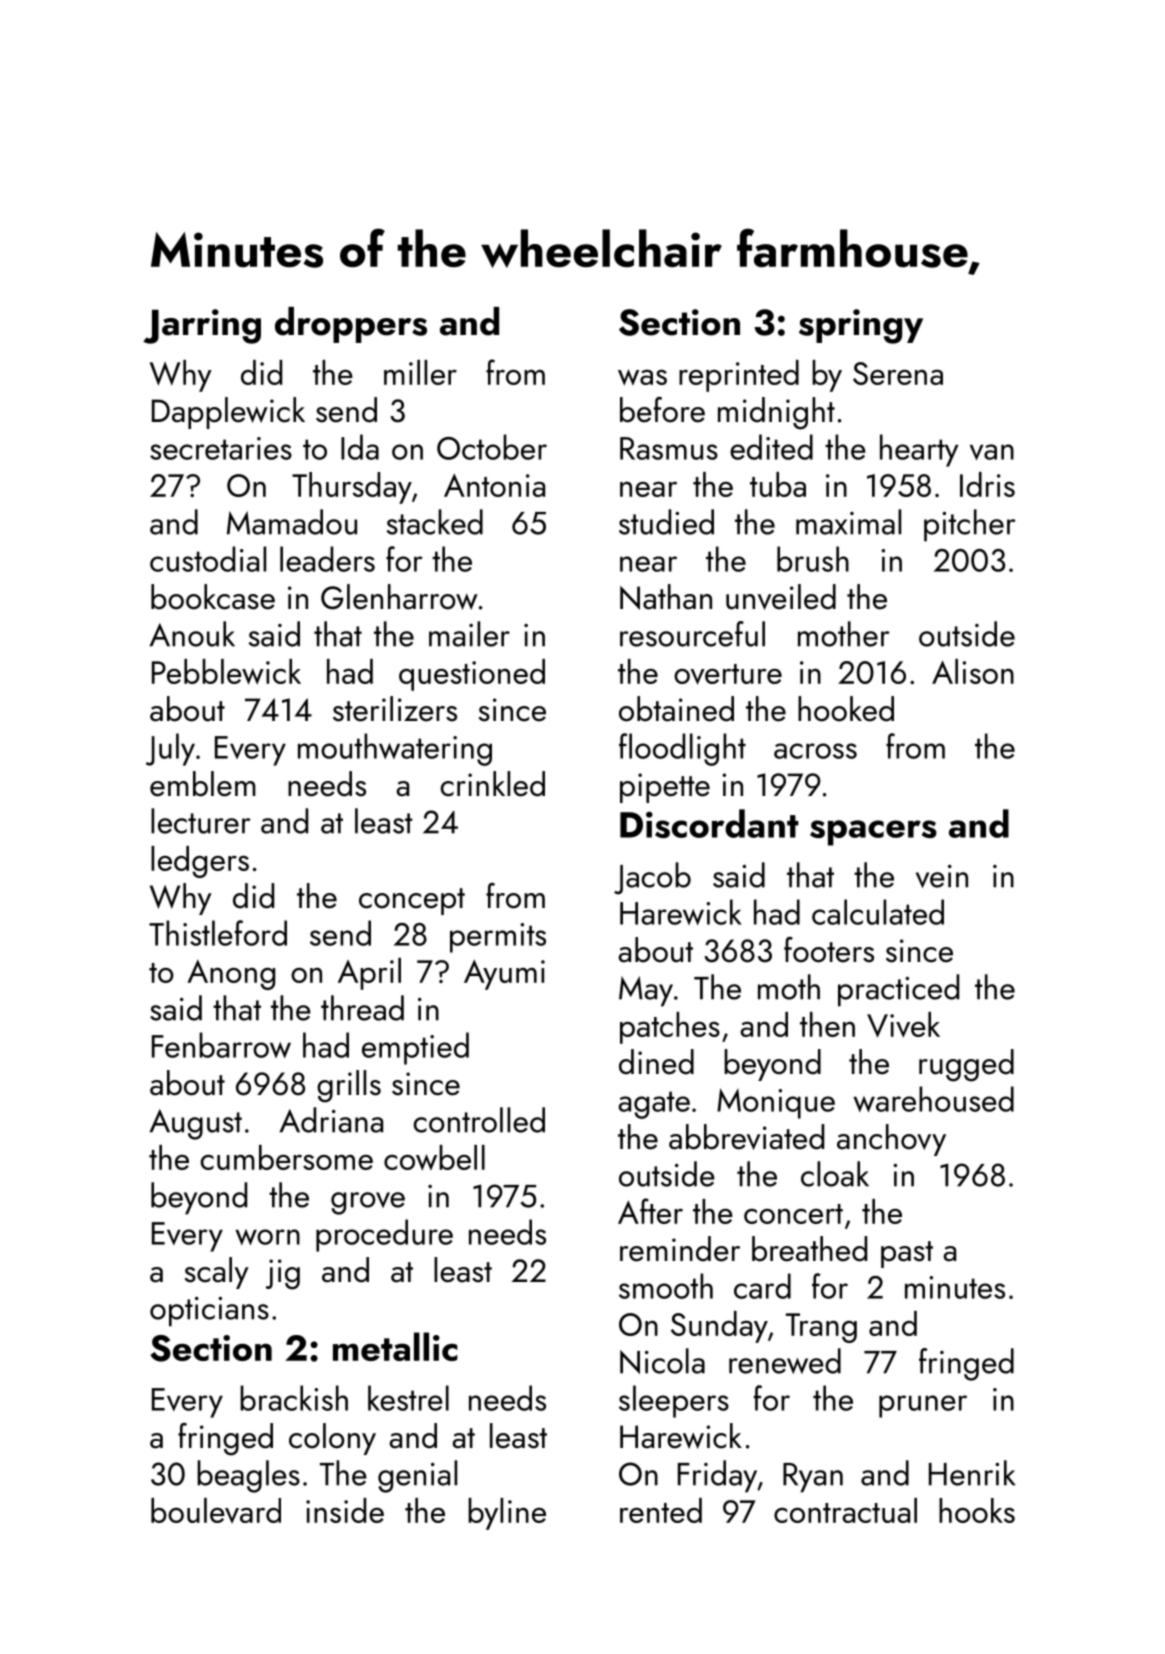  What do you see at coordinates (781, 597) in the document?
I see `unveiled` at bounding box center [781, 597].
